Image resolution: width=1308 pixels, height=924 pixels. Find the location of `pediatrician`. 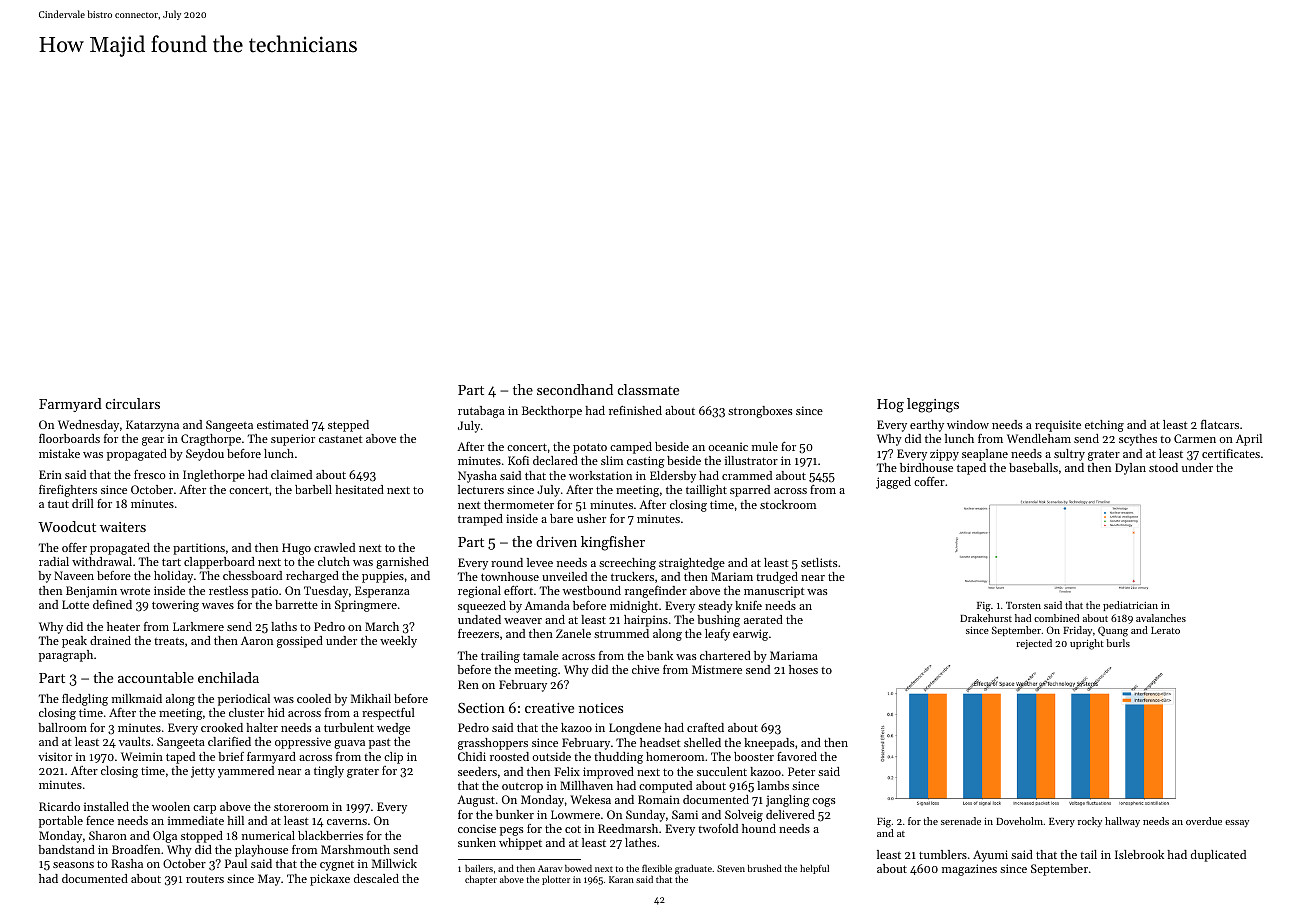

pediatrician is located at coordinates (1130, 606).
